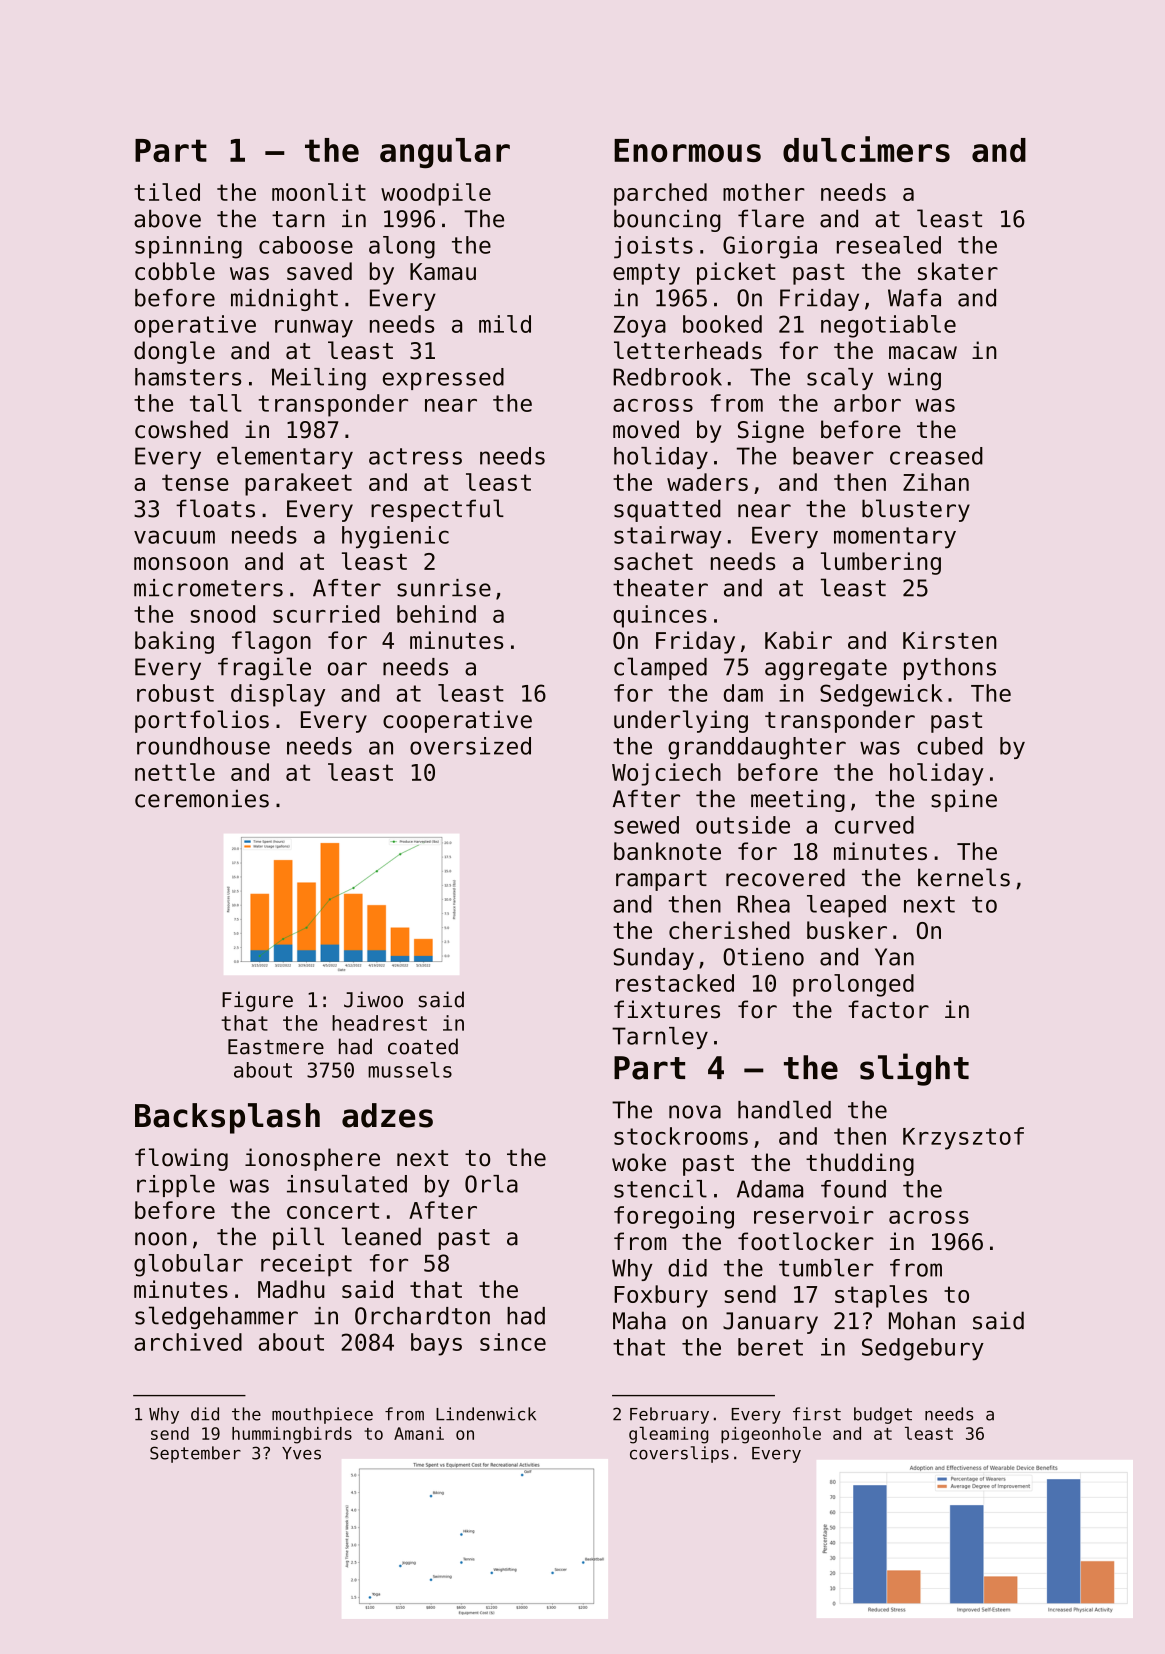 This image has height=1654, width=1165. I want to click on parched, so click(660, 194).
